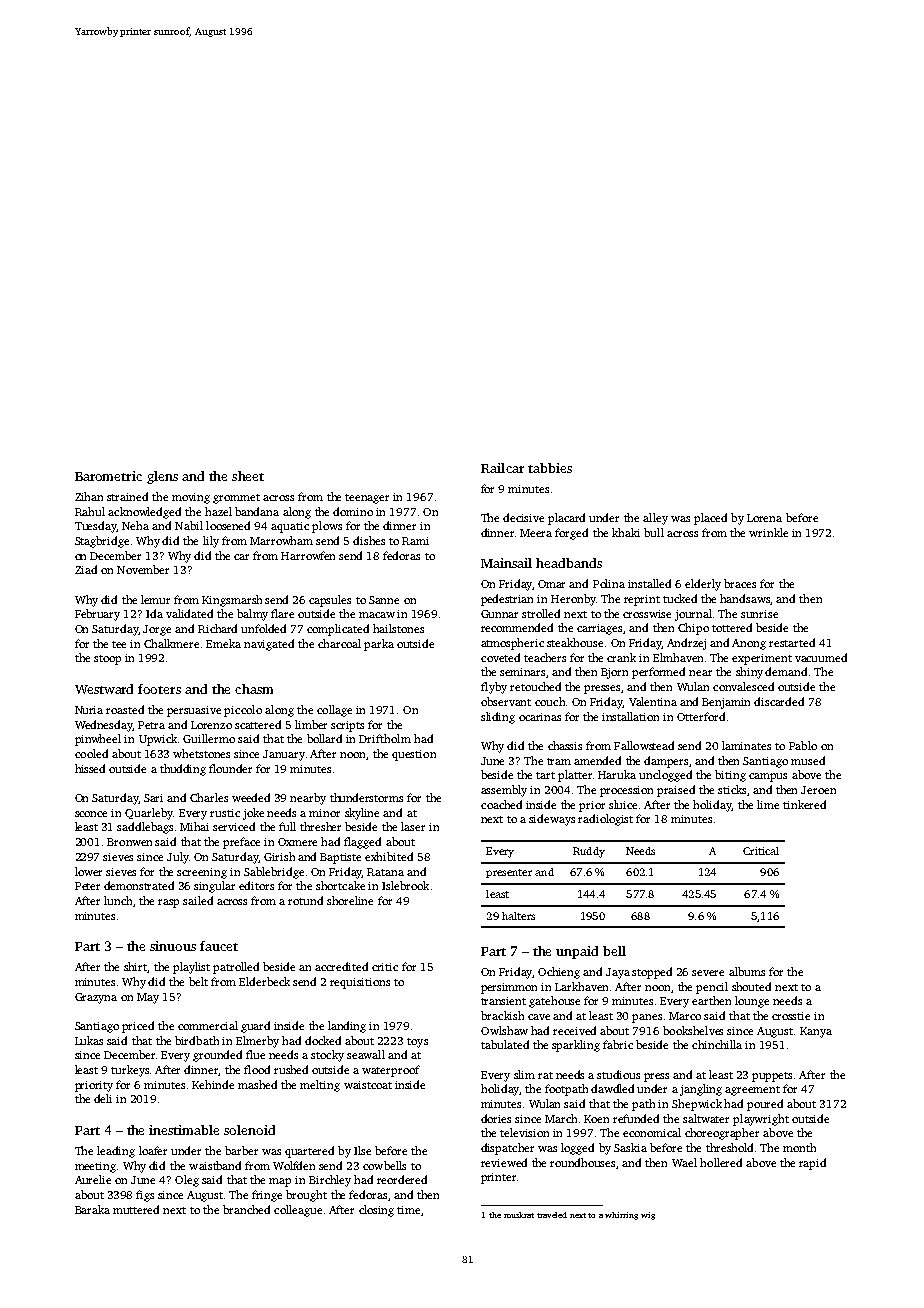  What do you see at coordinates (211, 542) in the page?
I see `lily` at bounding box center [211, 542].
